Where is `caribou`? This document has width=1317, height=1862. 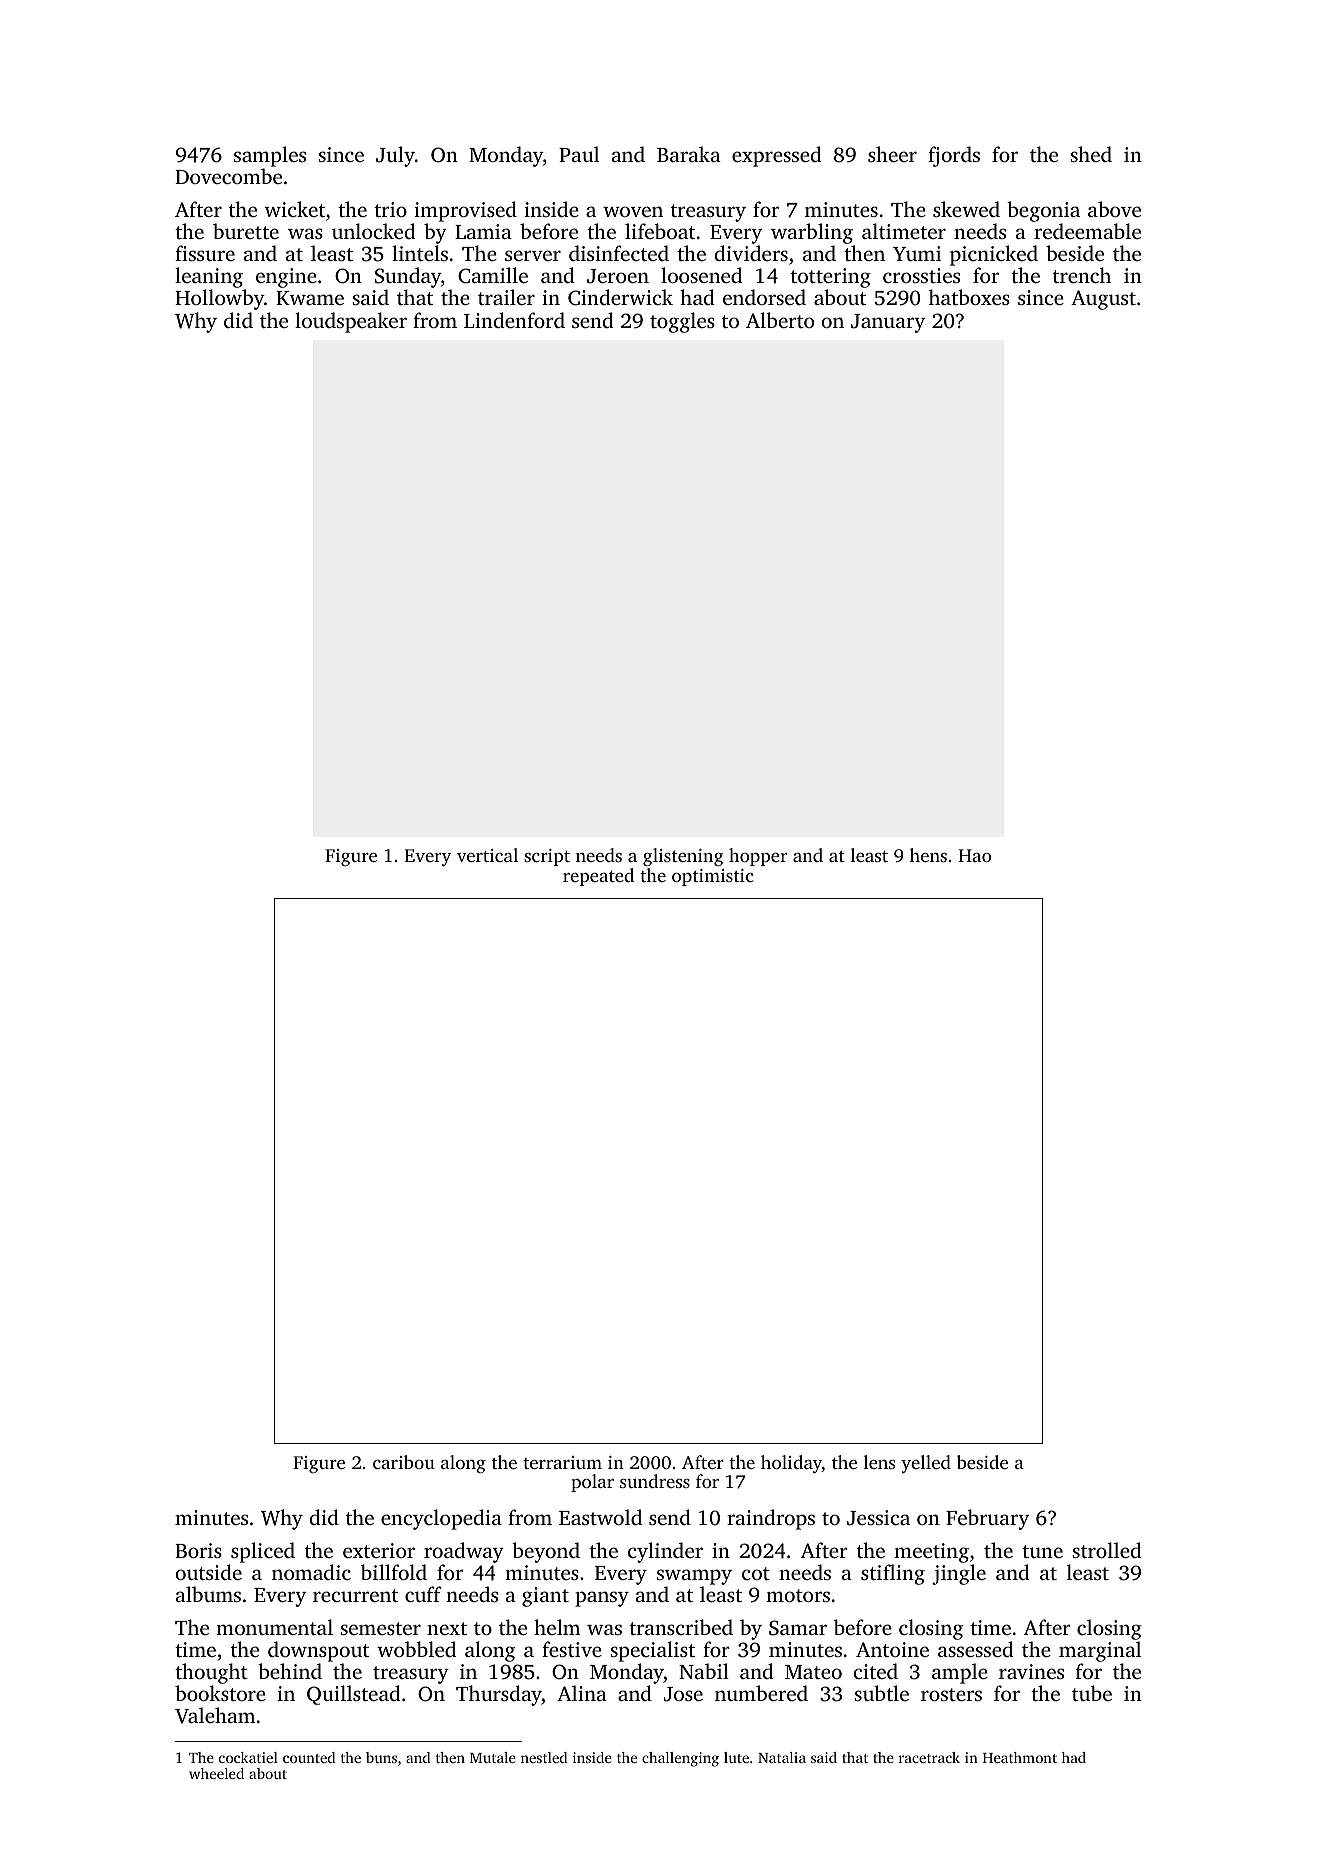 caribou is located at coordinates (404, 1462).
